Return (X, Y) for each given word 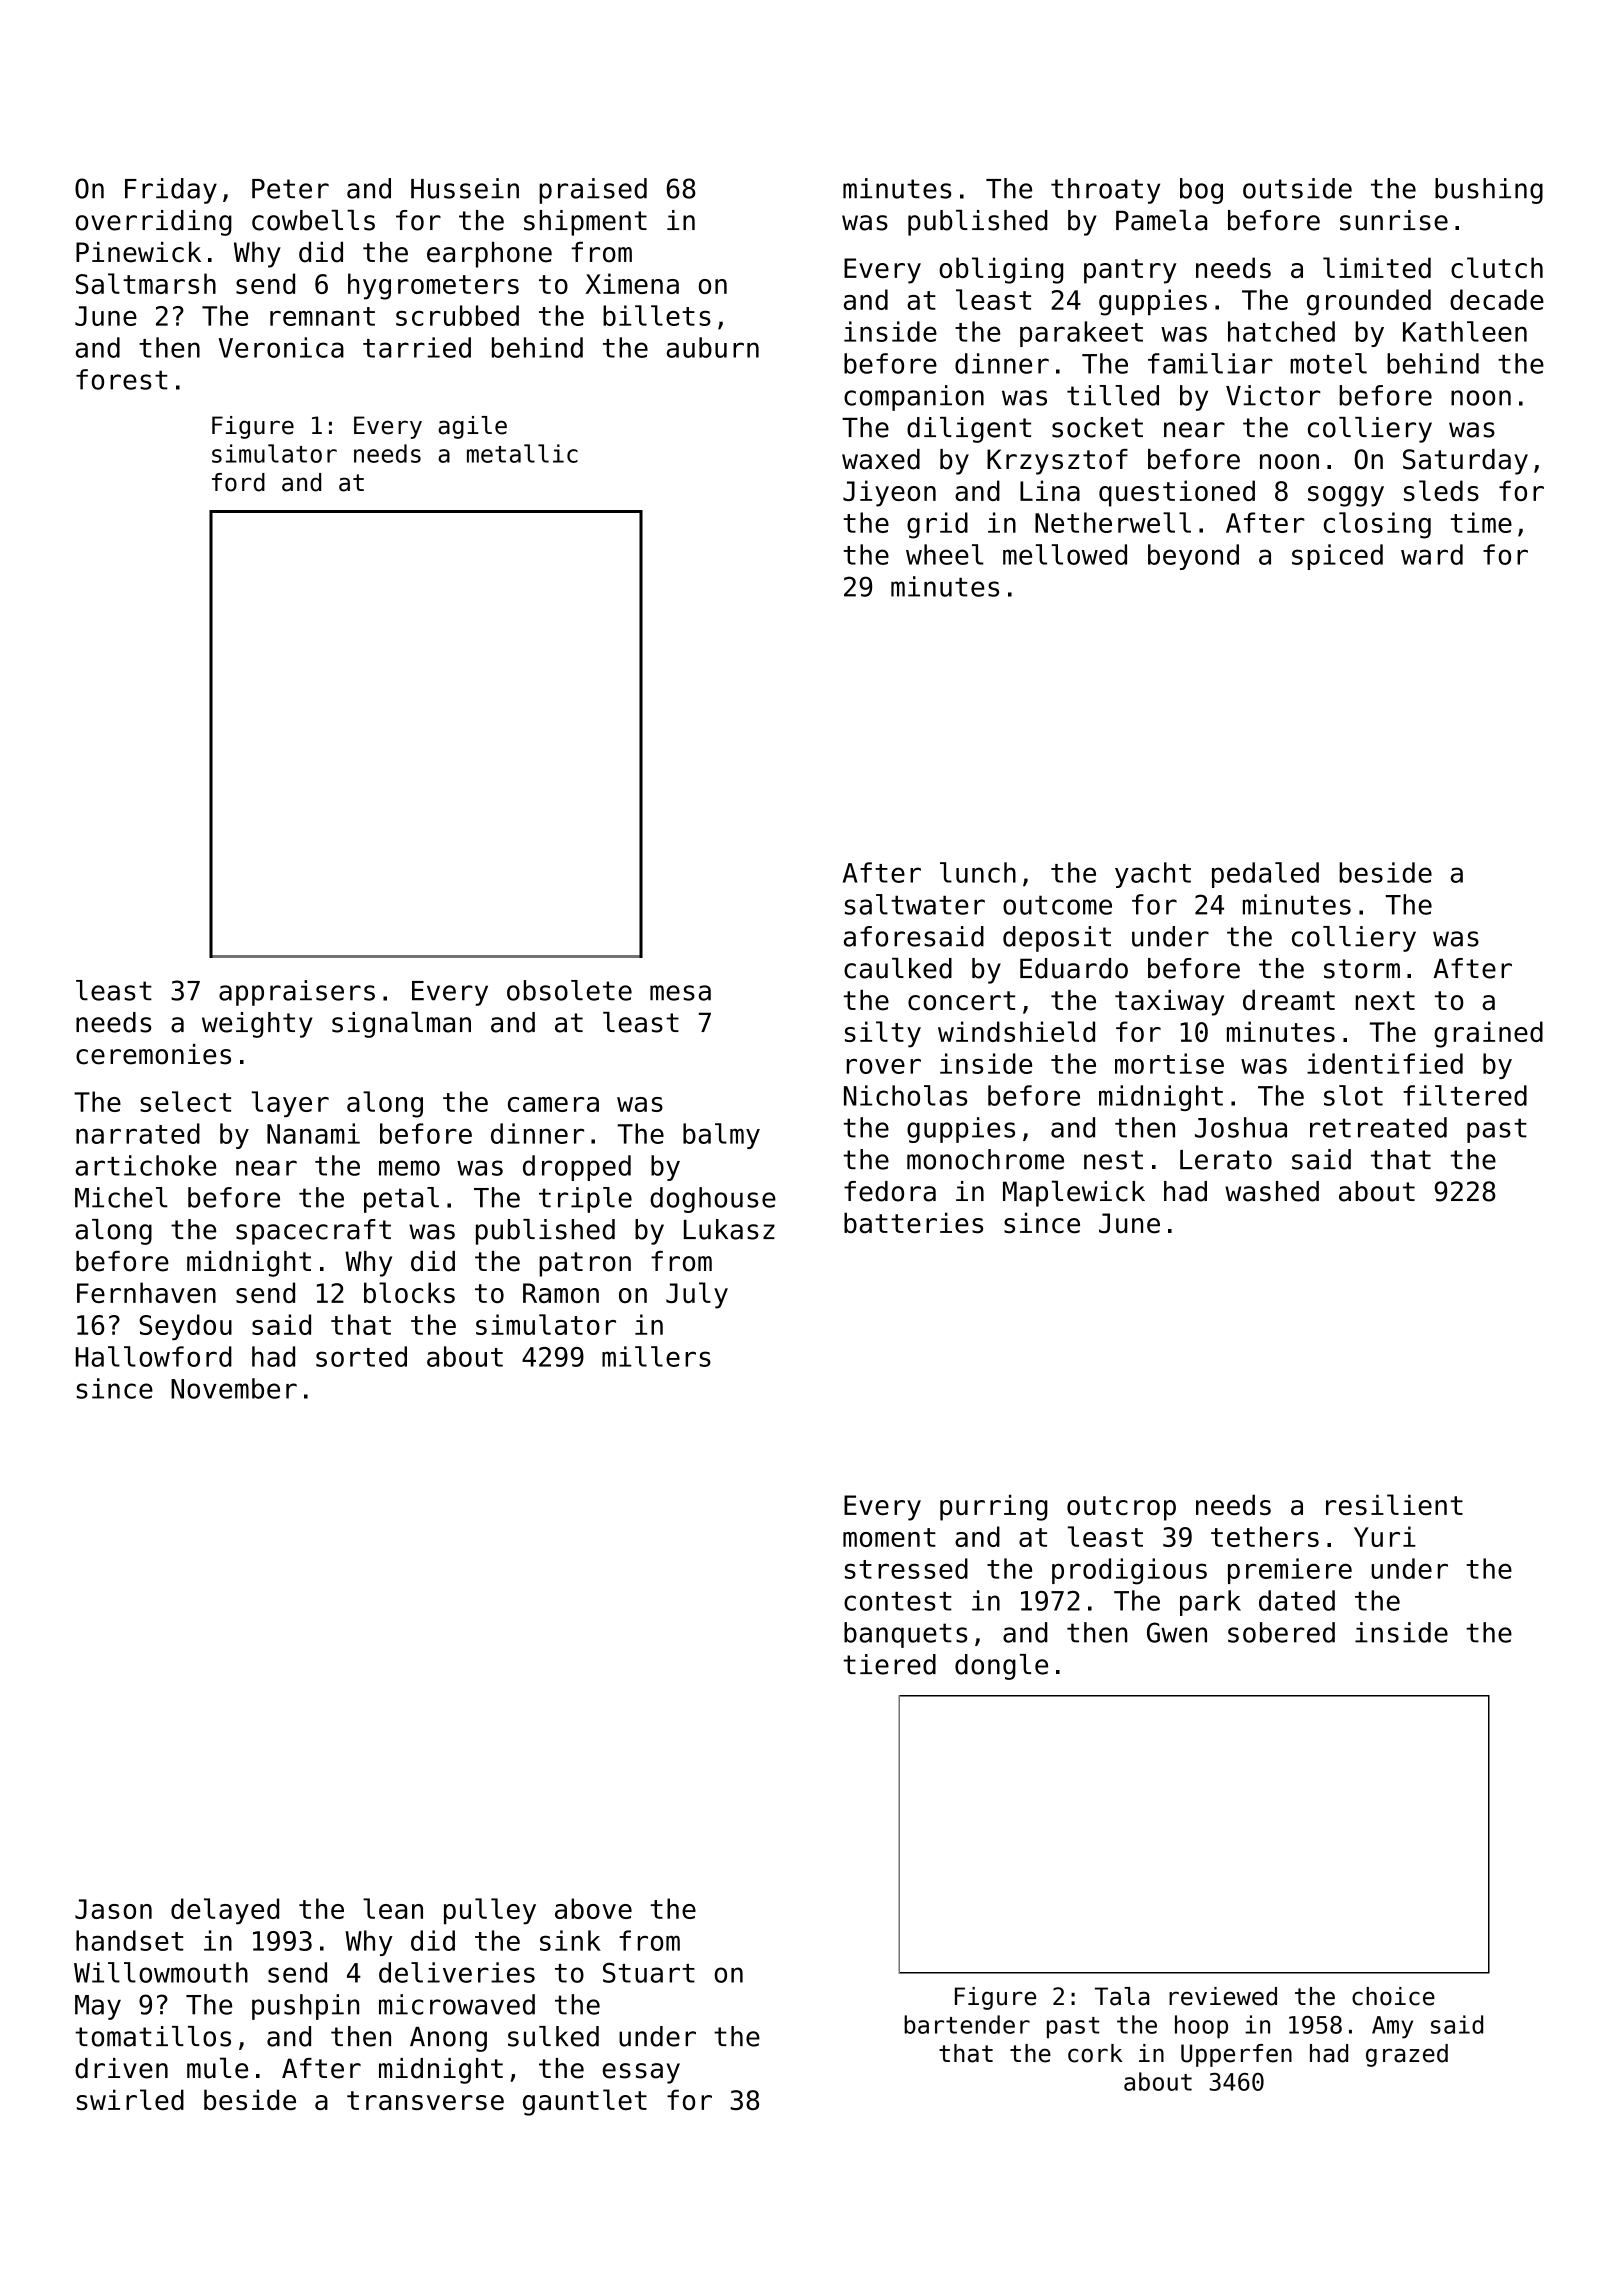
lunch (978, 872)
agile (472, 427)
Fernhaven (146, 1292)
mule (217, 2068)
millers (656, 1356)
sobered (1281, 1632)
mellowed (1065, 554)
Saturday (1465, 462)
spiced (1337, 557)
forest (122, 379)
